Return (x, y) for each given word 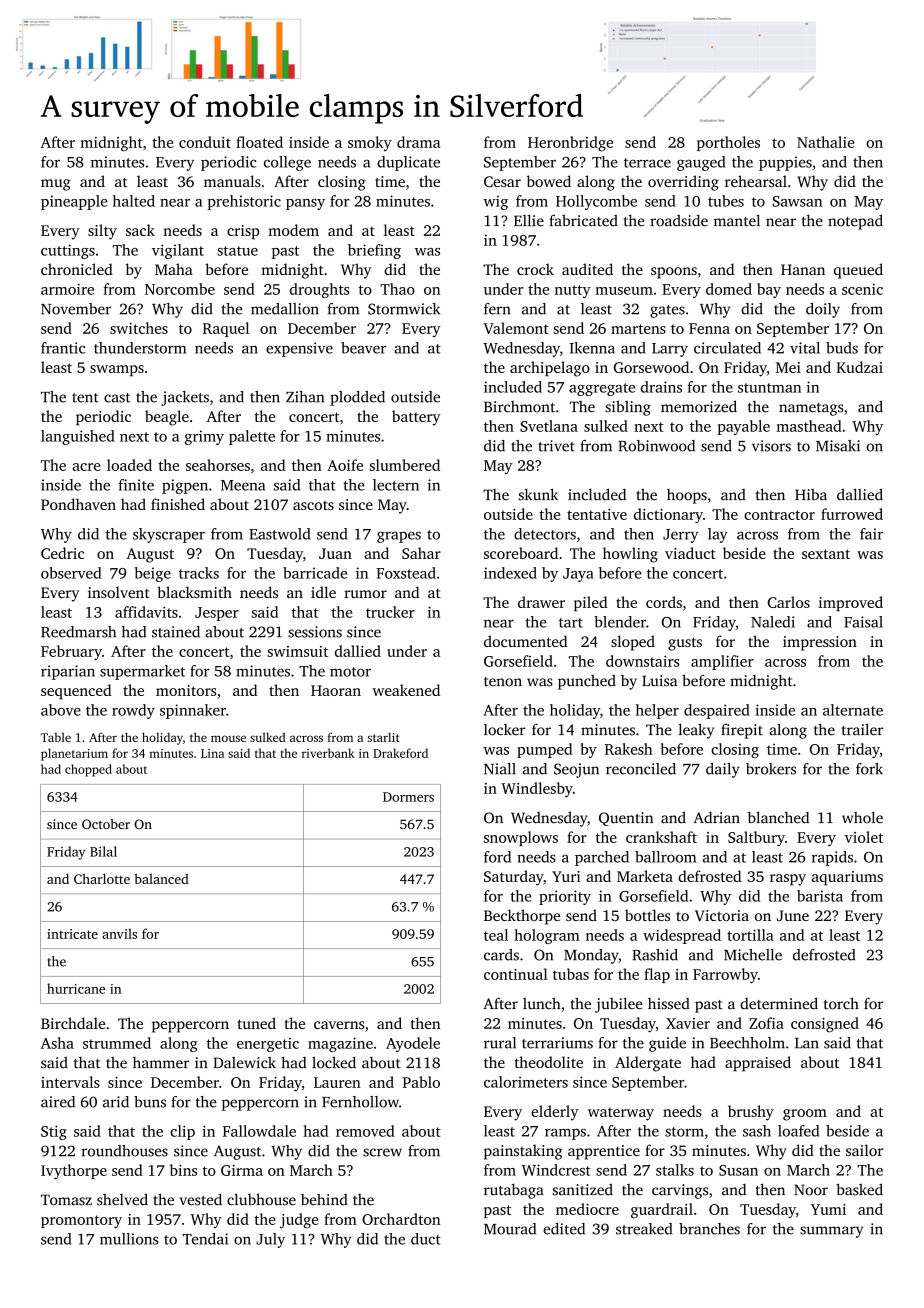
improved (851, 604)
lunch (542, 1003)
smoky (370, 143)
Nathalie (826, 142)
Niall (500, 769)
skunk (538, 494)
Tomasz (66, 1200)
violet (864, 837)
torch (841, 1003)
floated (259, 142)
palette (252, 437)
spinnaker (193, 711)
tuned (257, 1023)
